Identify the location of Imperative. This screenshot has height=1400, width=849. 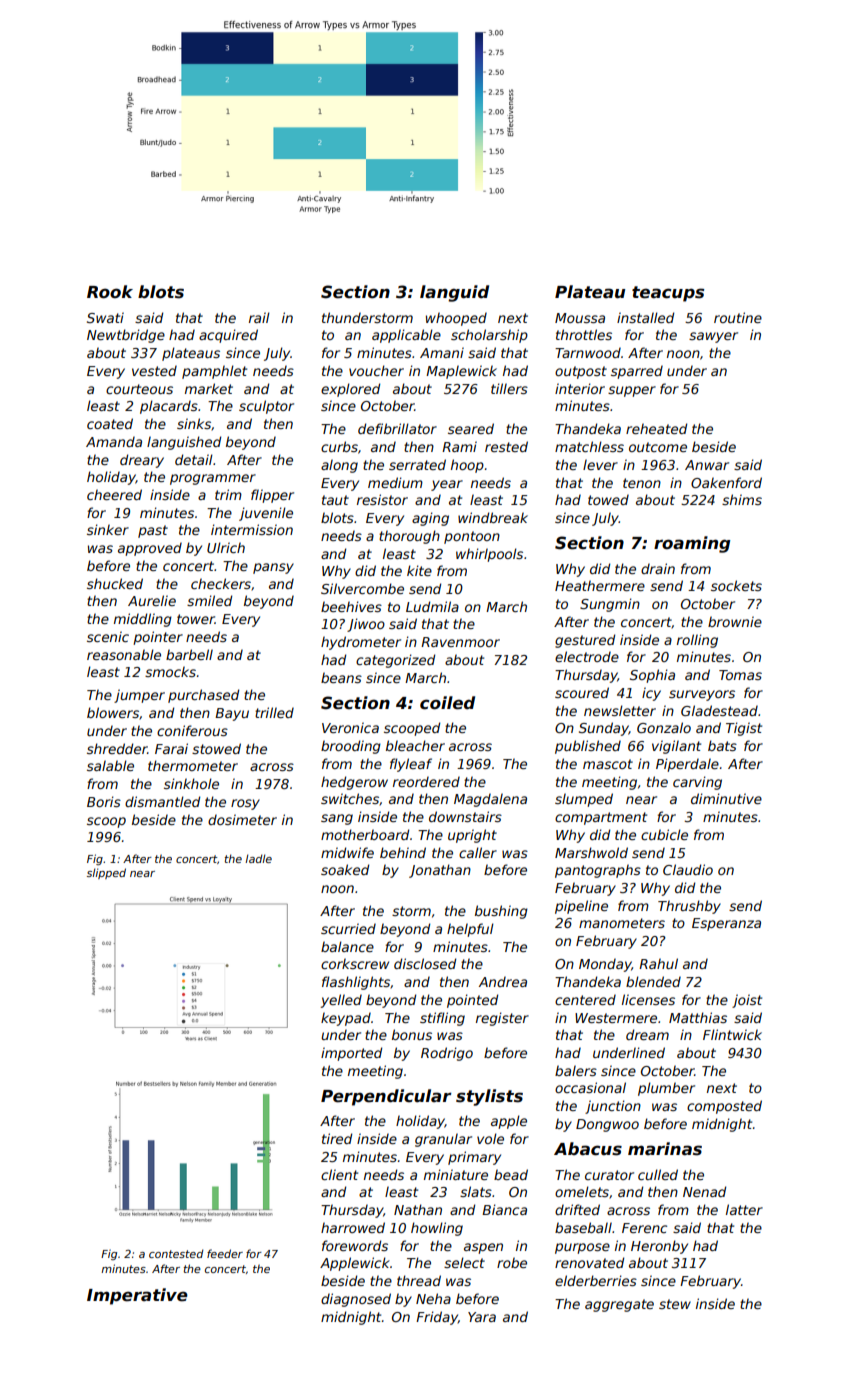
(137, 1296).
